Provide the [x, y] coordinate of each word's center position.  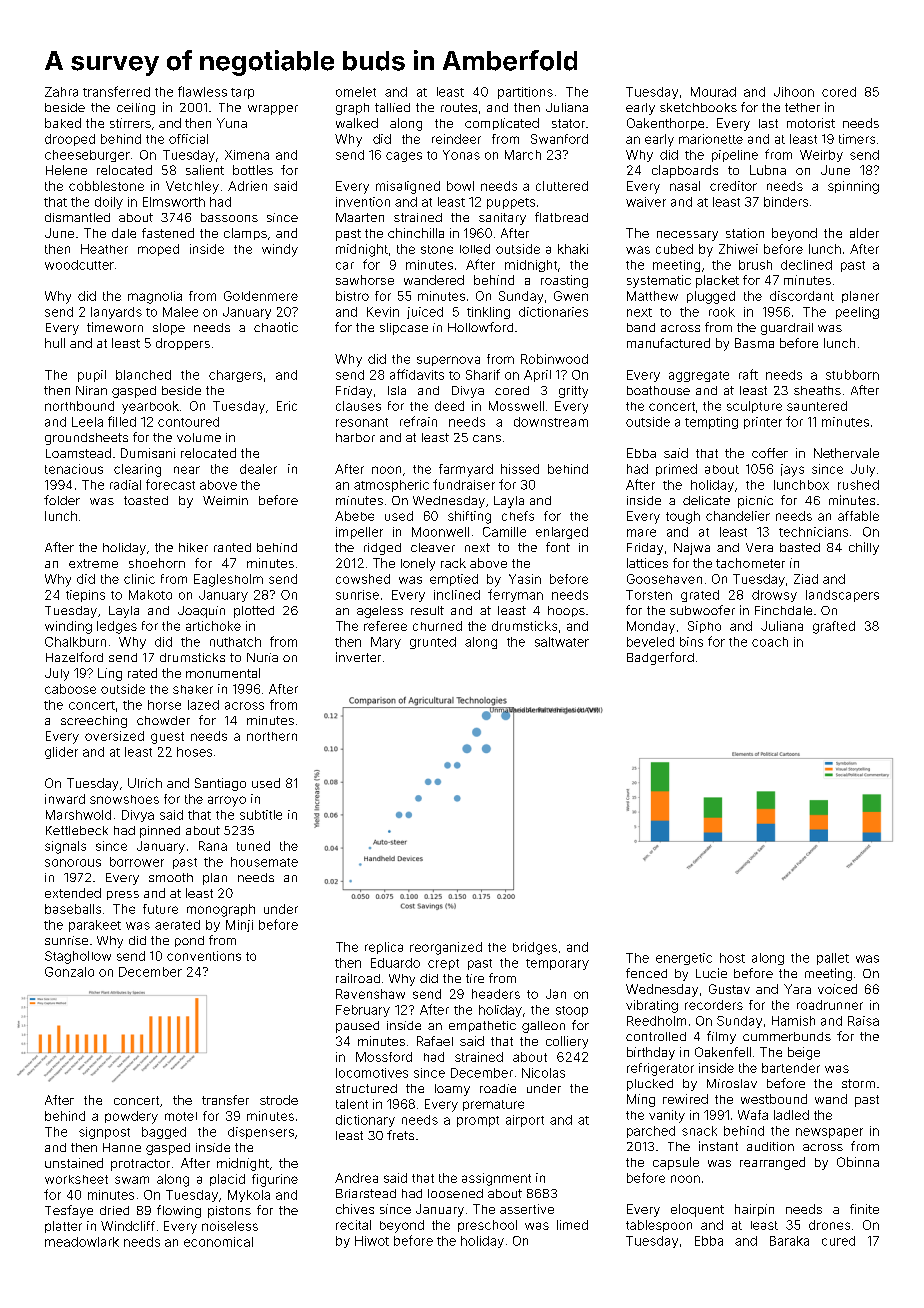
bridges [535, 948]
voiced [837, 989]
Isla [397, 390]
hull [55, 343]
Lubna [768, 170]
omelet [356, 92]
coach [770, 642]
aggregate [699, 376]
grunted [433, 643]
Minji [239, 926]
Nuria [262, 657]
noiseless [230, 1226]
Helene [66, 170]
